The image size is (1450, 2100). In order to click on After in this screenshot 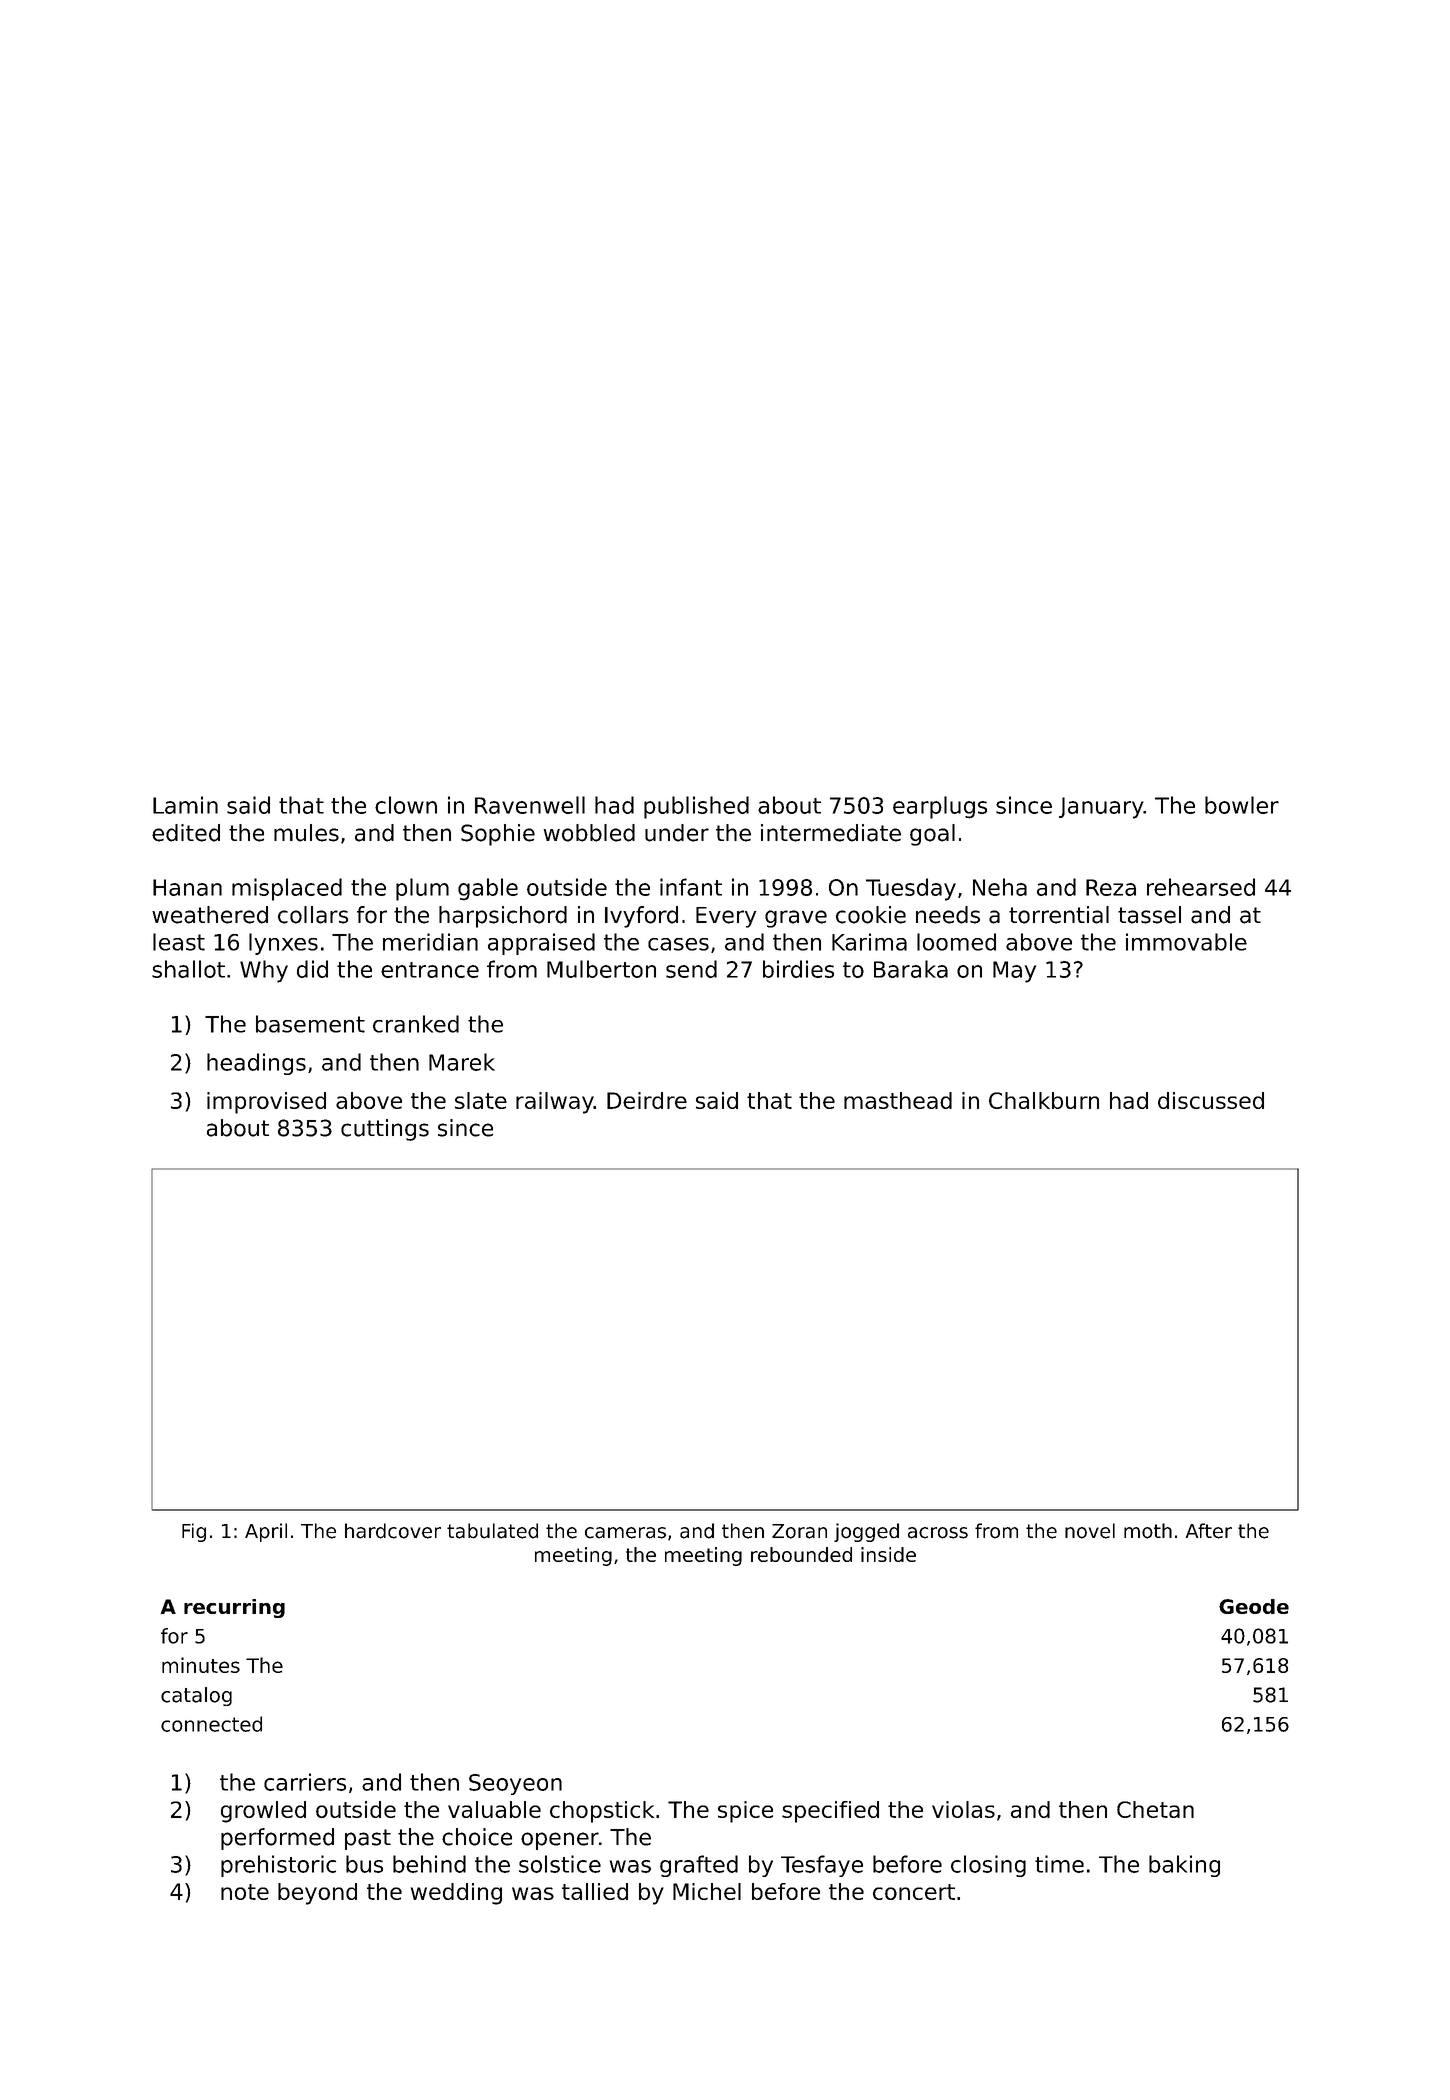, I will do `click(1209, 1531)`.
